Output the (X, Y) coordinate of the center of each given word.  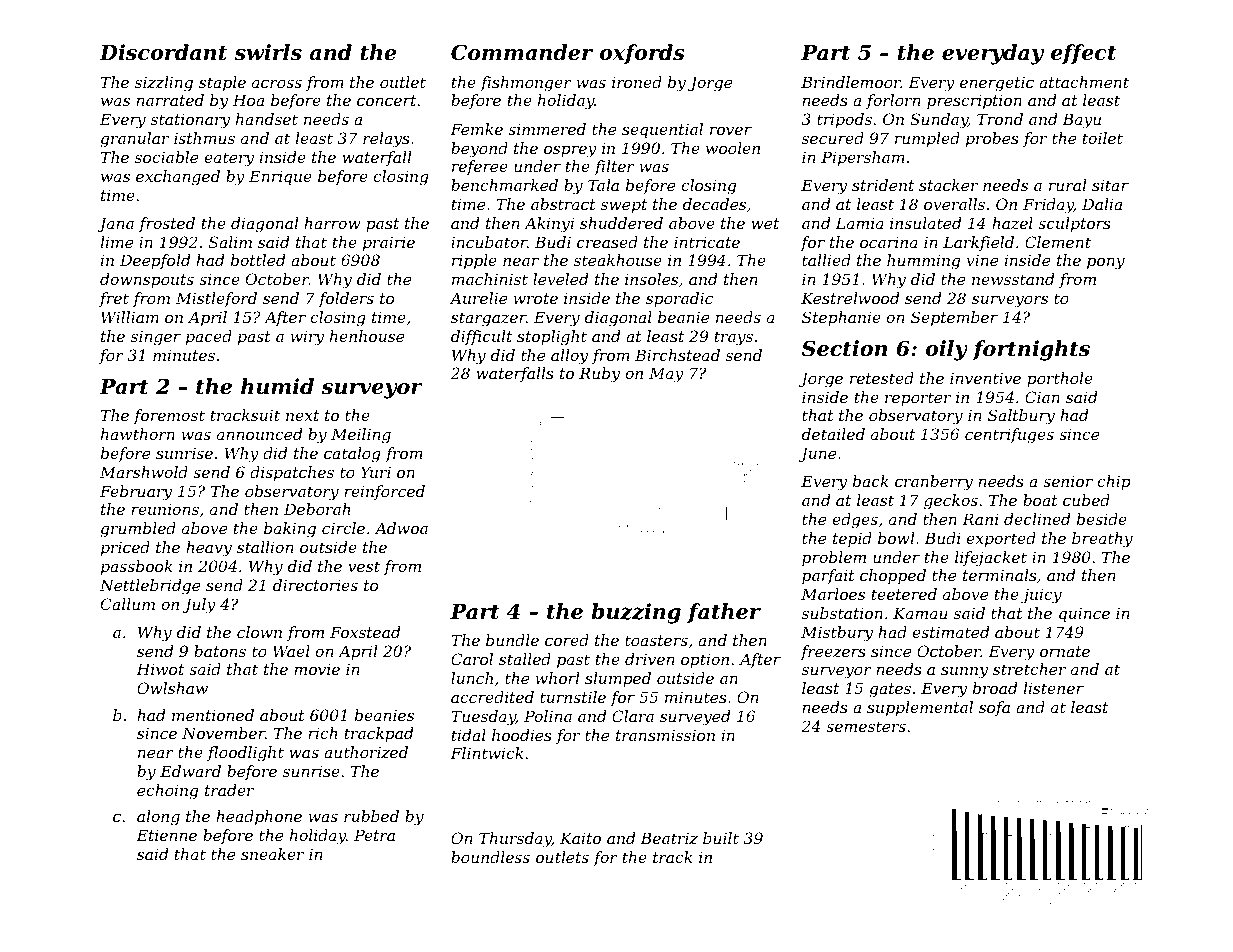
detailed (833, 434)
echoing (167, 792)
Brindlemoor (851, 82)
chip (1114, 482)
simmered (547, 129)
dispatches (292, 473)
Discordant (163, 52)
